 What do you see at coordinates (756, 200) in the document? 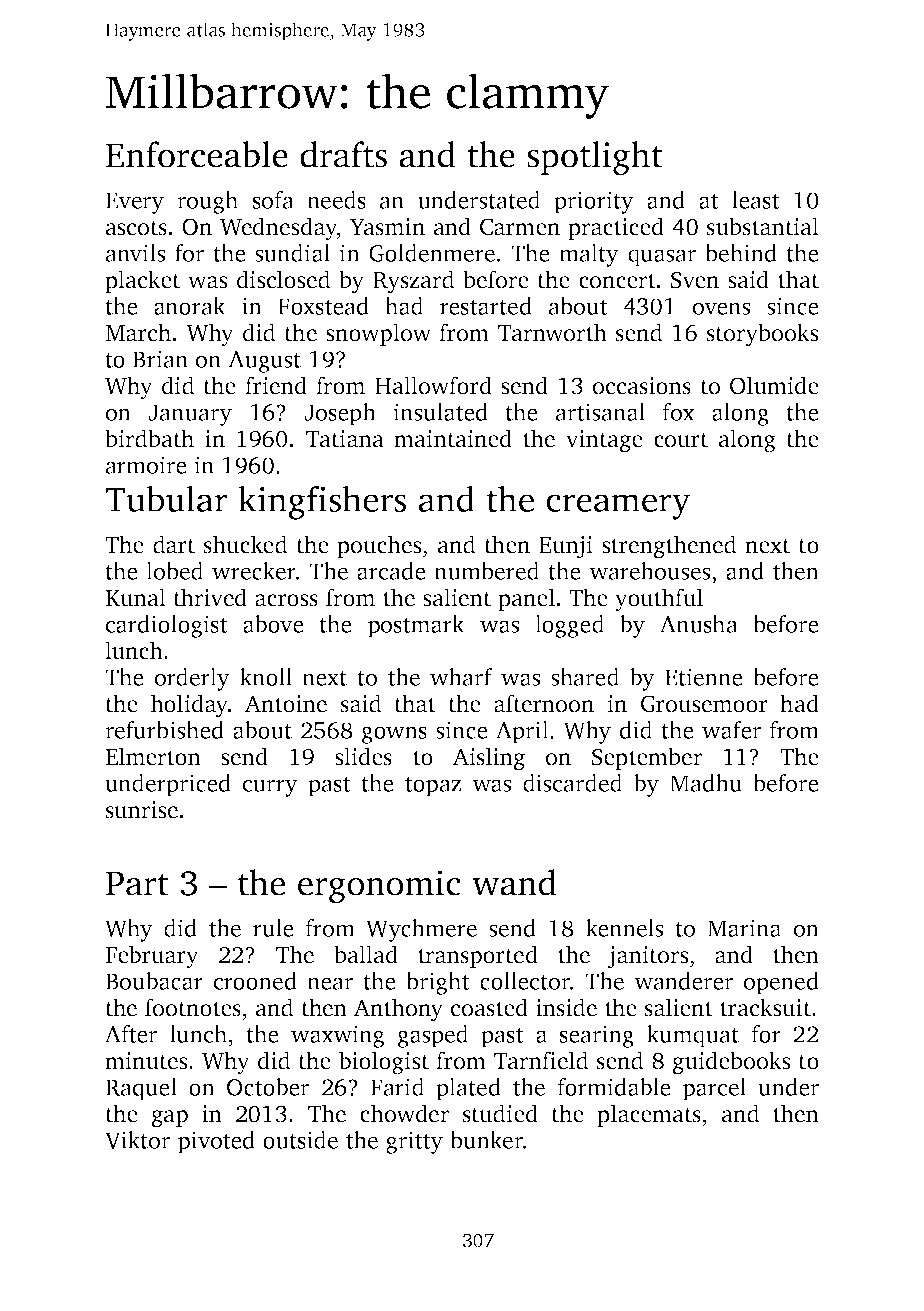
I see `least` at bounding box center [756, 200].
